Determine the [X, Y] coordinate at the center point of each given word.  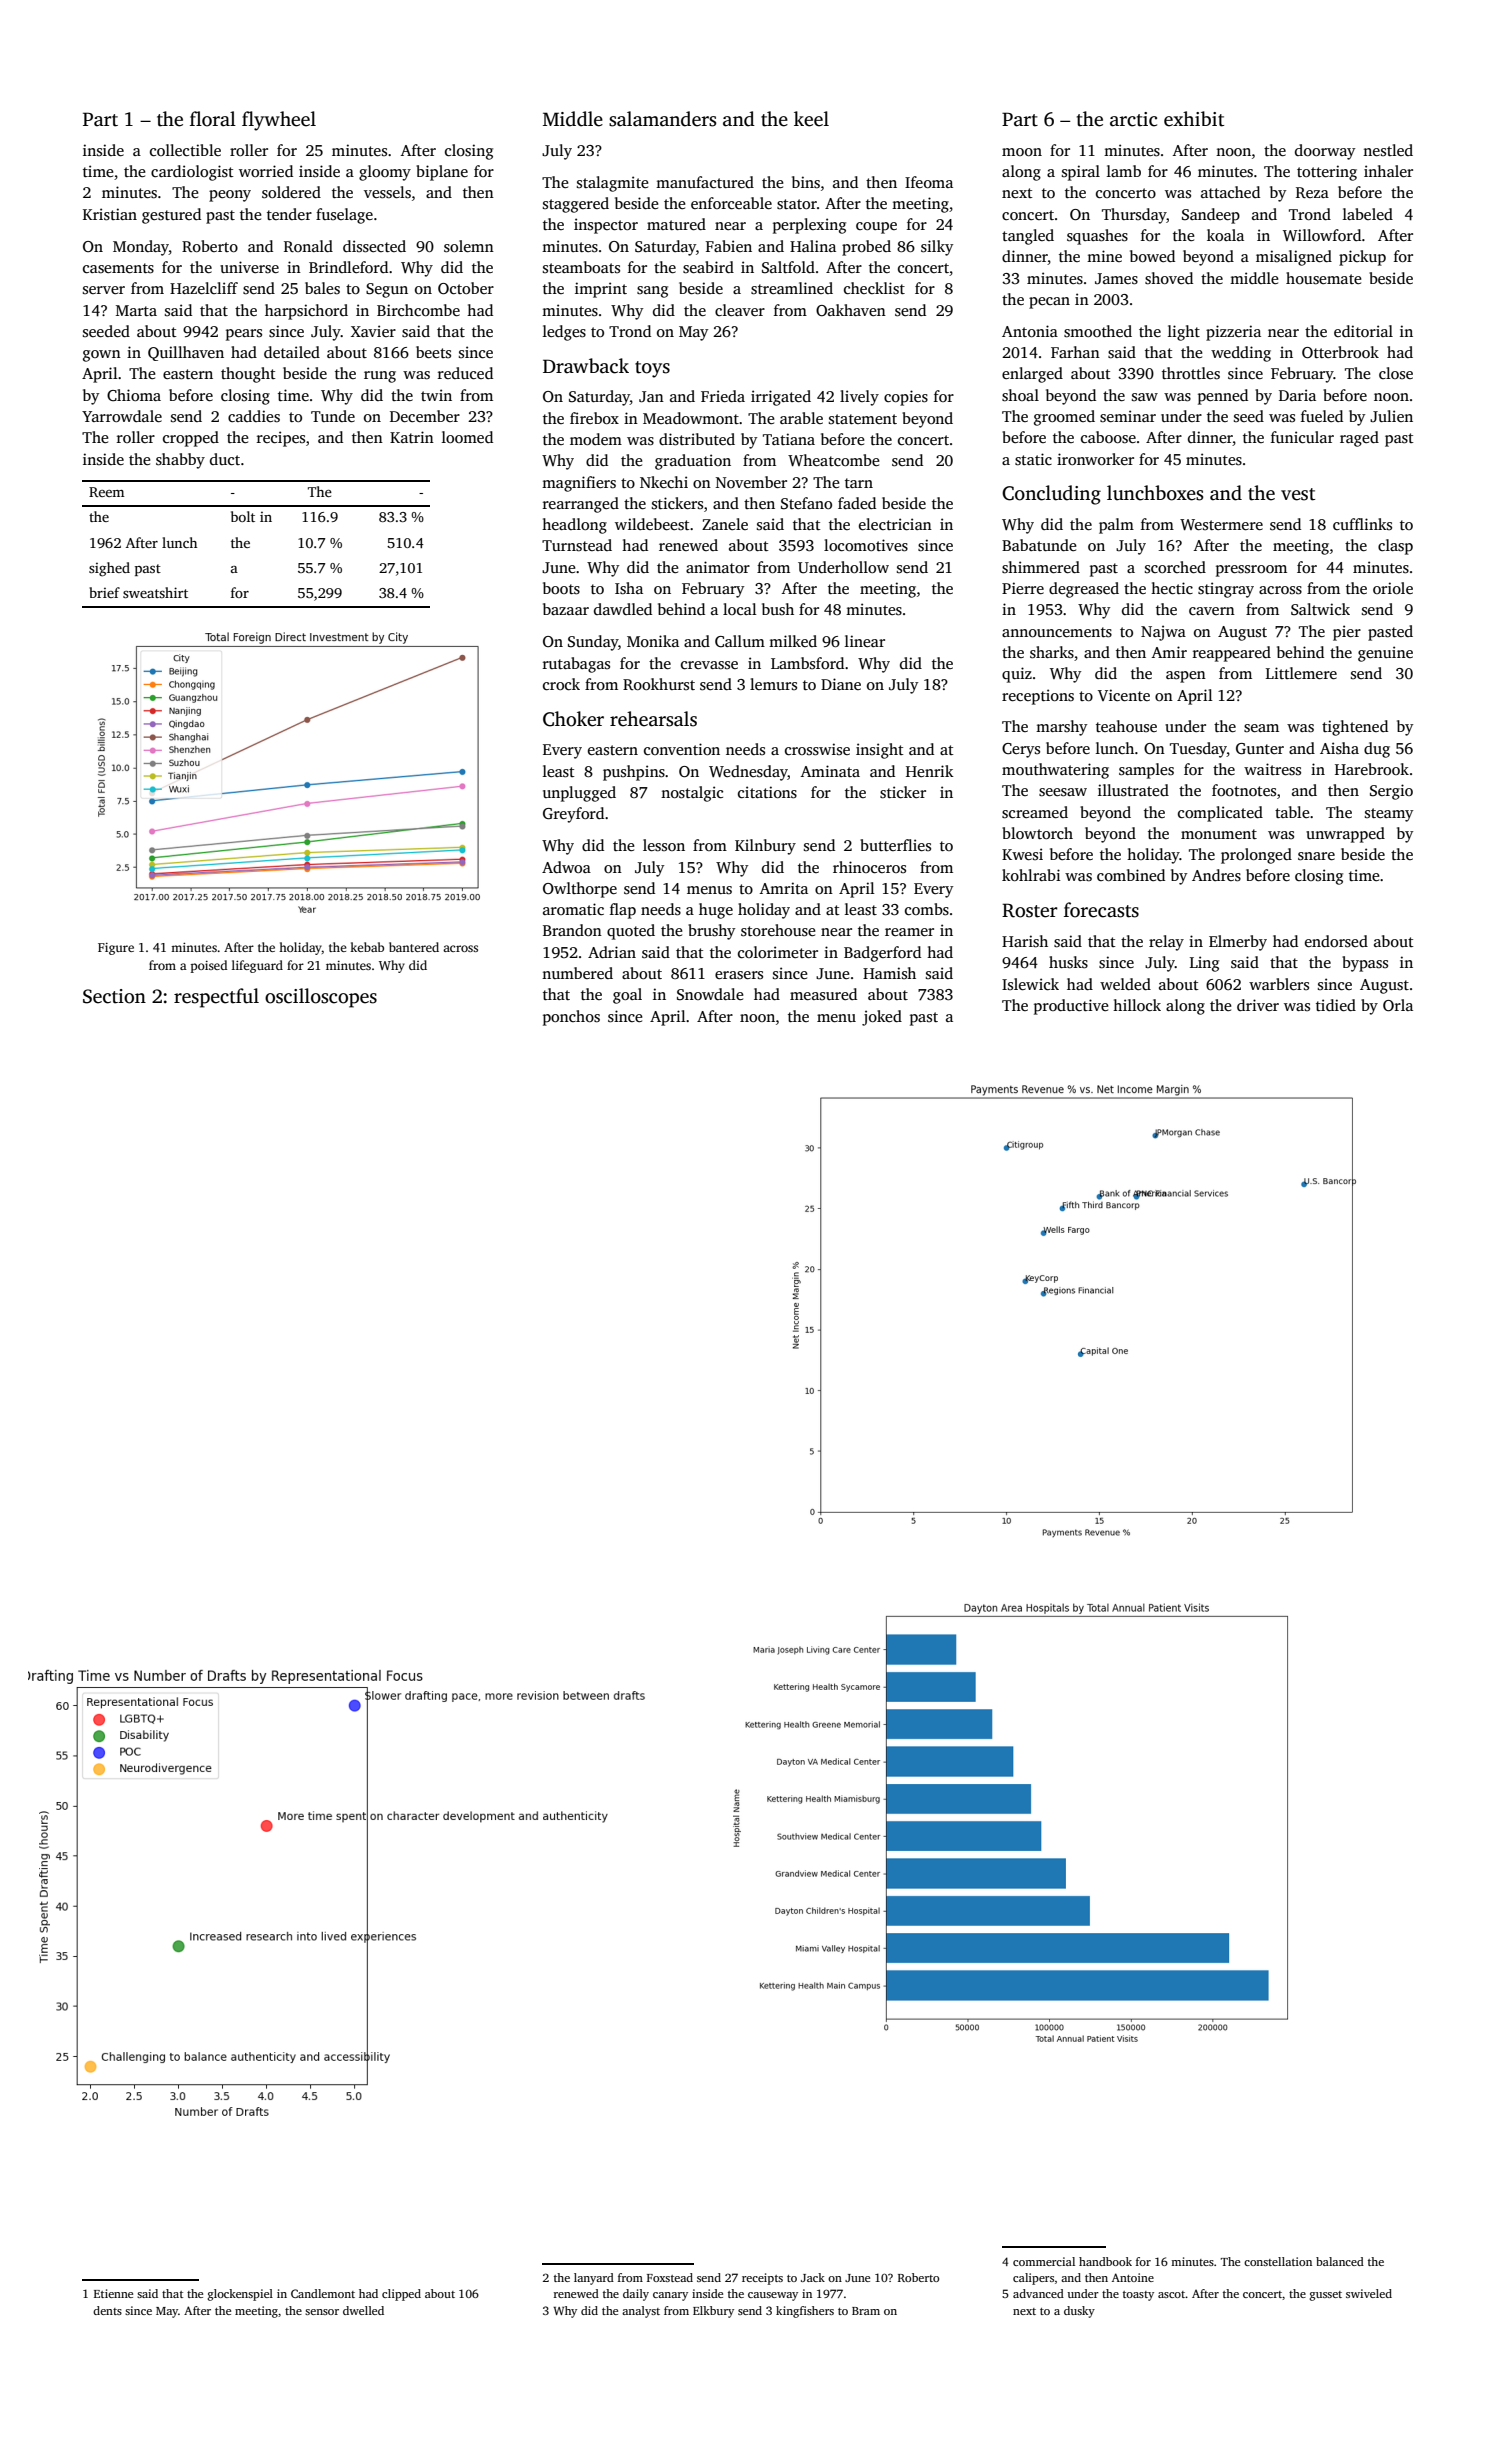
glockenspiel [240, 2295]
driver [1258, 1005]
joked [882, 1018]
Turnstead [577, 545]
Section [114, 996]
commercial [1044, 2261]
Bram [866, 2311]
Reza [1312, 192]
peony [230, 196]
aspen [1186, 677]
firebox [594, 418]
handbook [1105, 2261]
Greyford [573, 815]
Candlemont [323, 2293]
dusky [1079, 2312]
